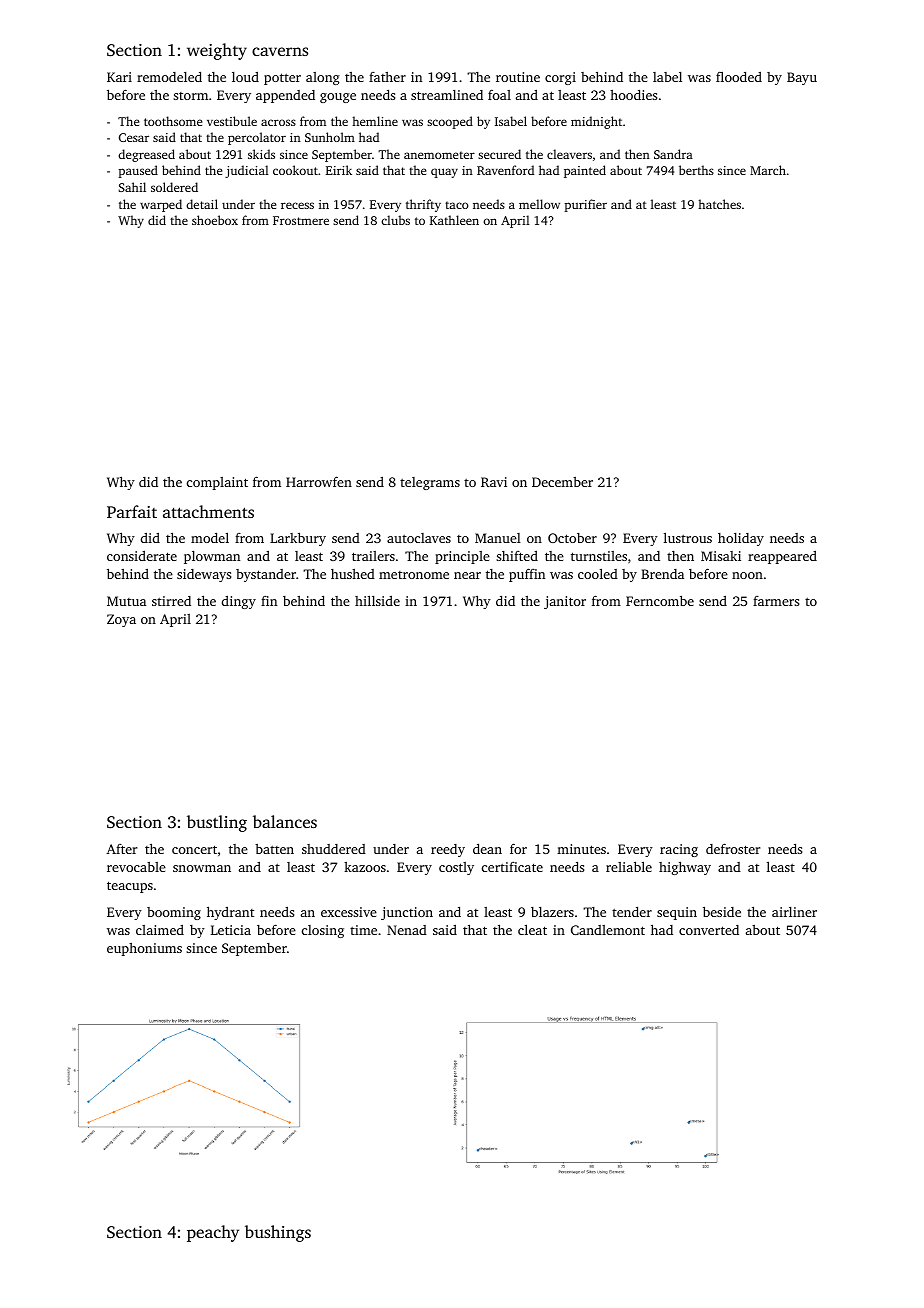  Describe the element at coordinates (733, 848) in the document. I see `defroster` at that location.
